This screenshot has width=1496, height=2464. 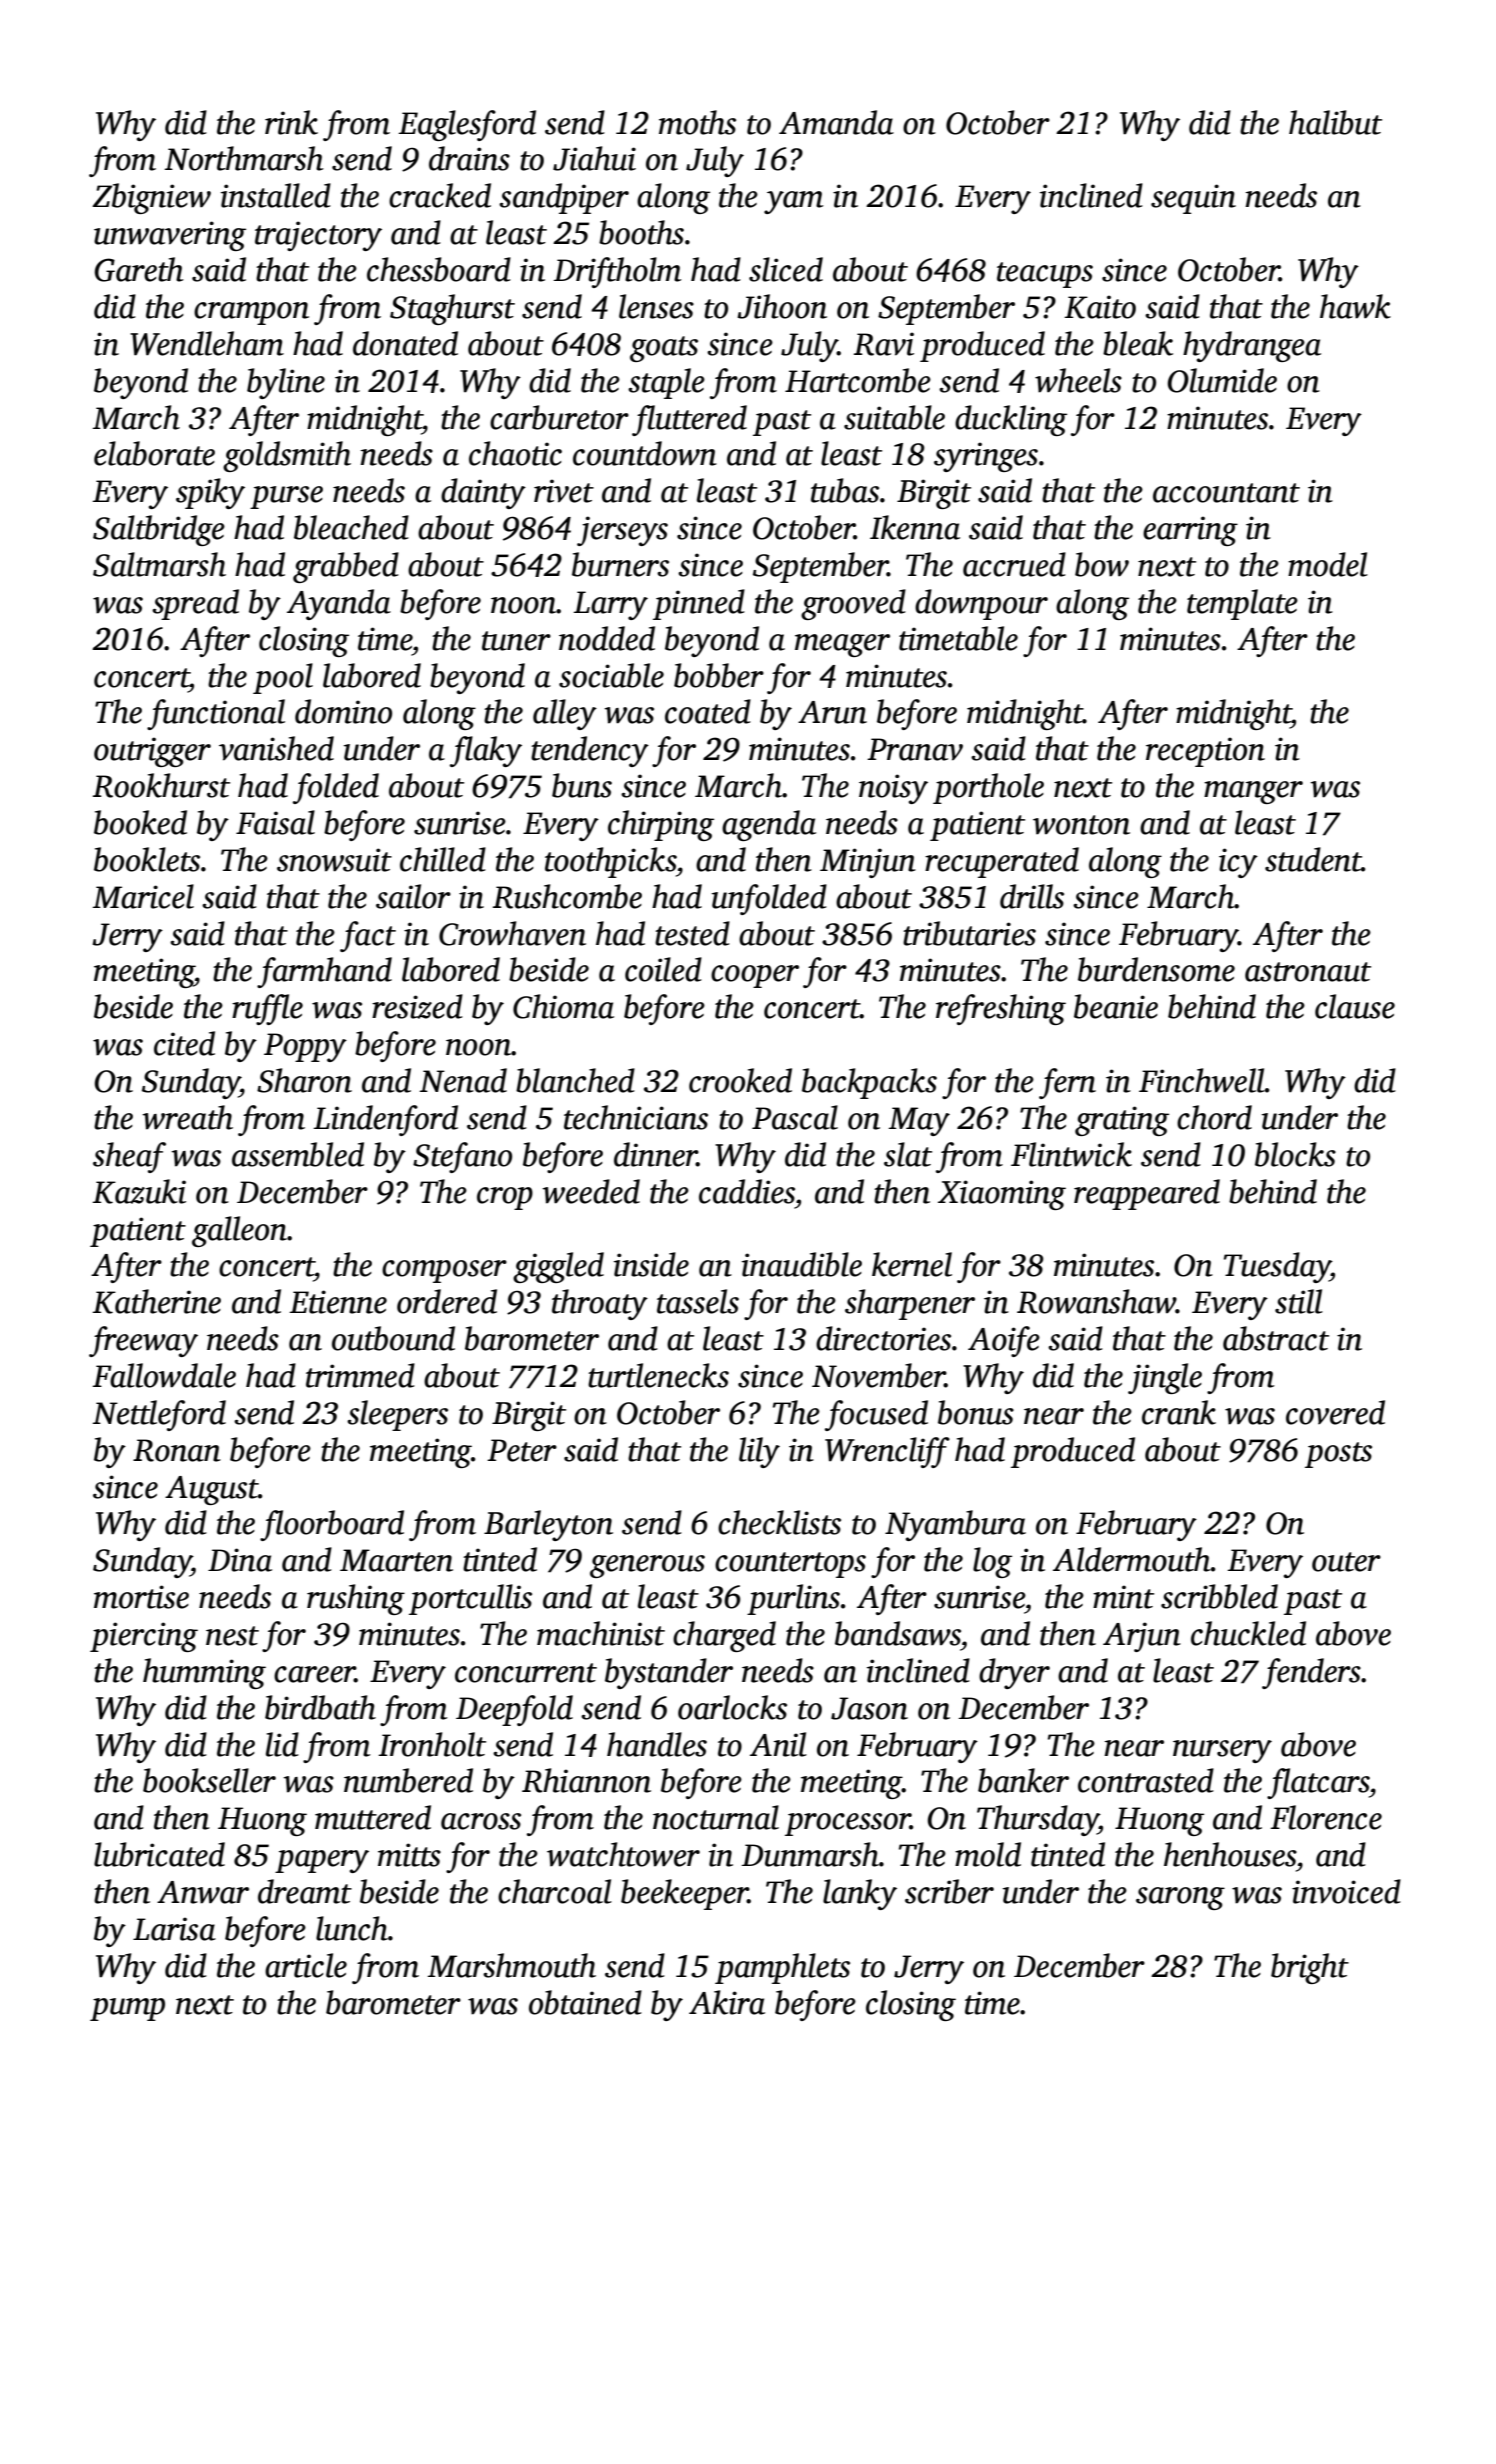 What do you see at coordinates (286, 383) in the screenshot?
I see `byline` at bounding box center [286, 383].
